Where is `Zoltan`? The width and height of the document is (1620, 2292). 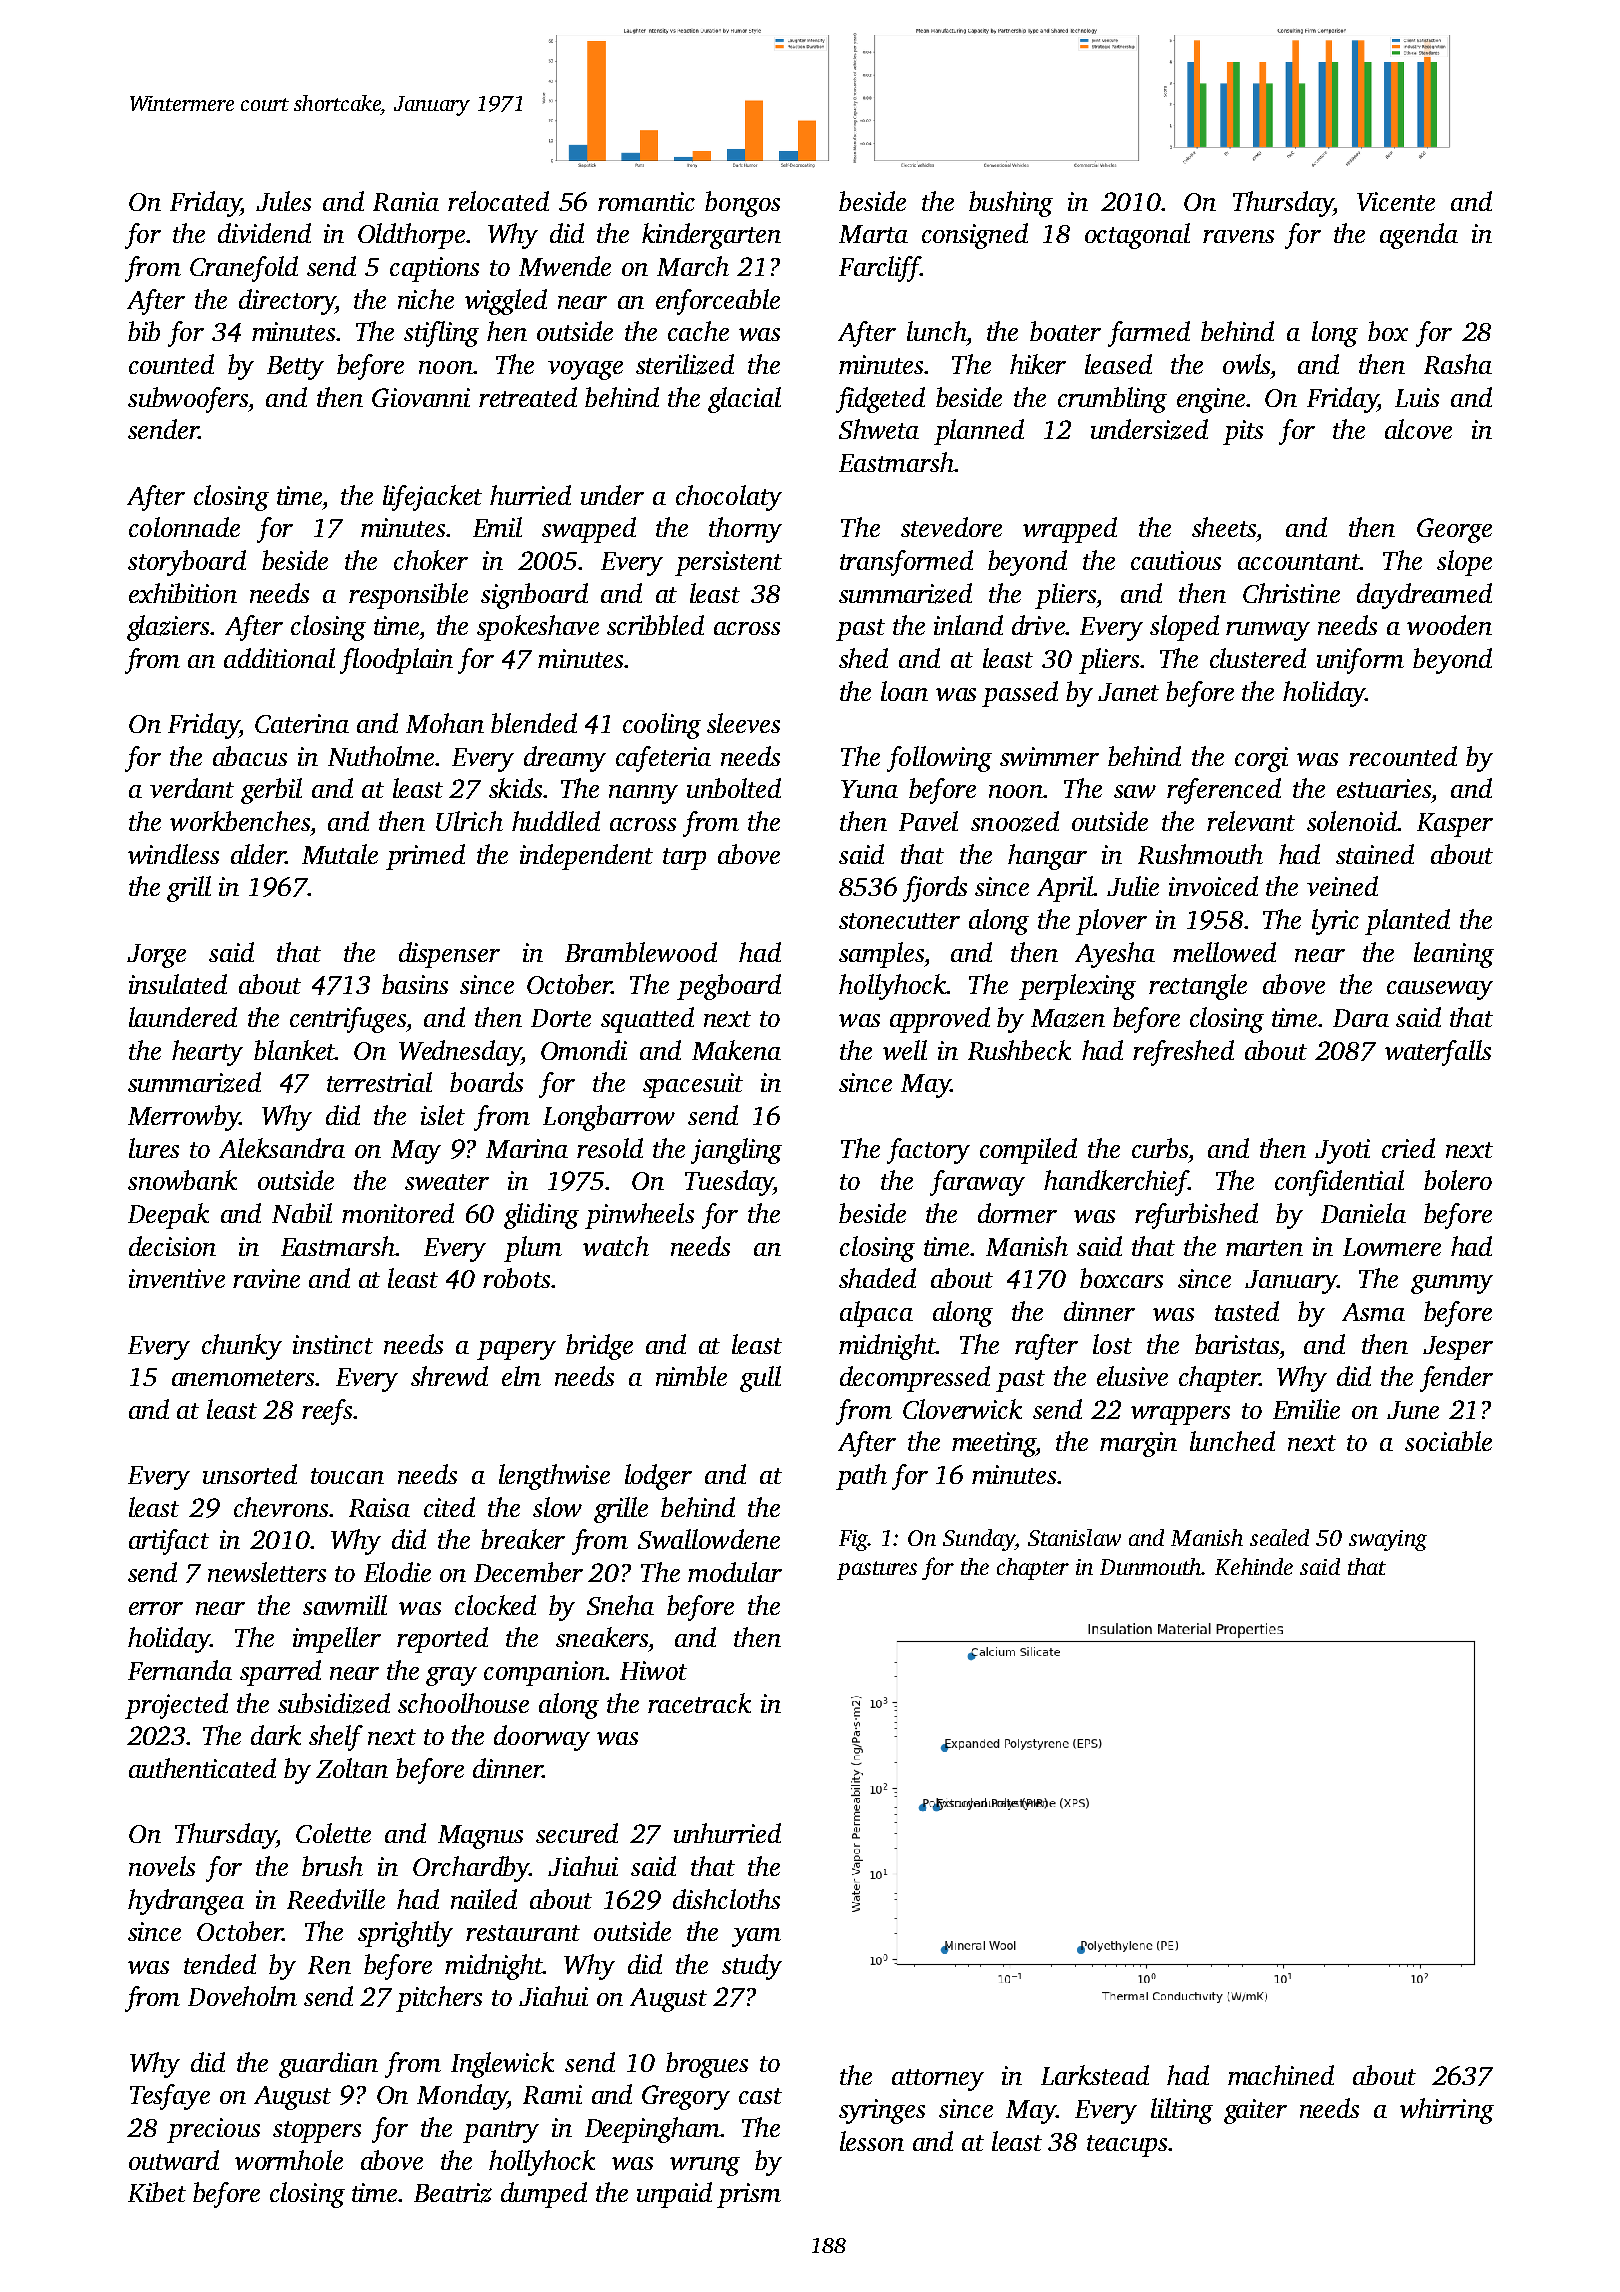 Zoltan is located at coordinates (352, 1768).
